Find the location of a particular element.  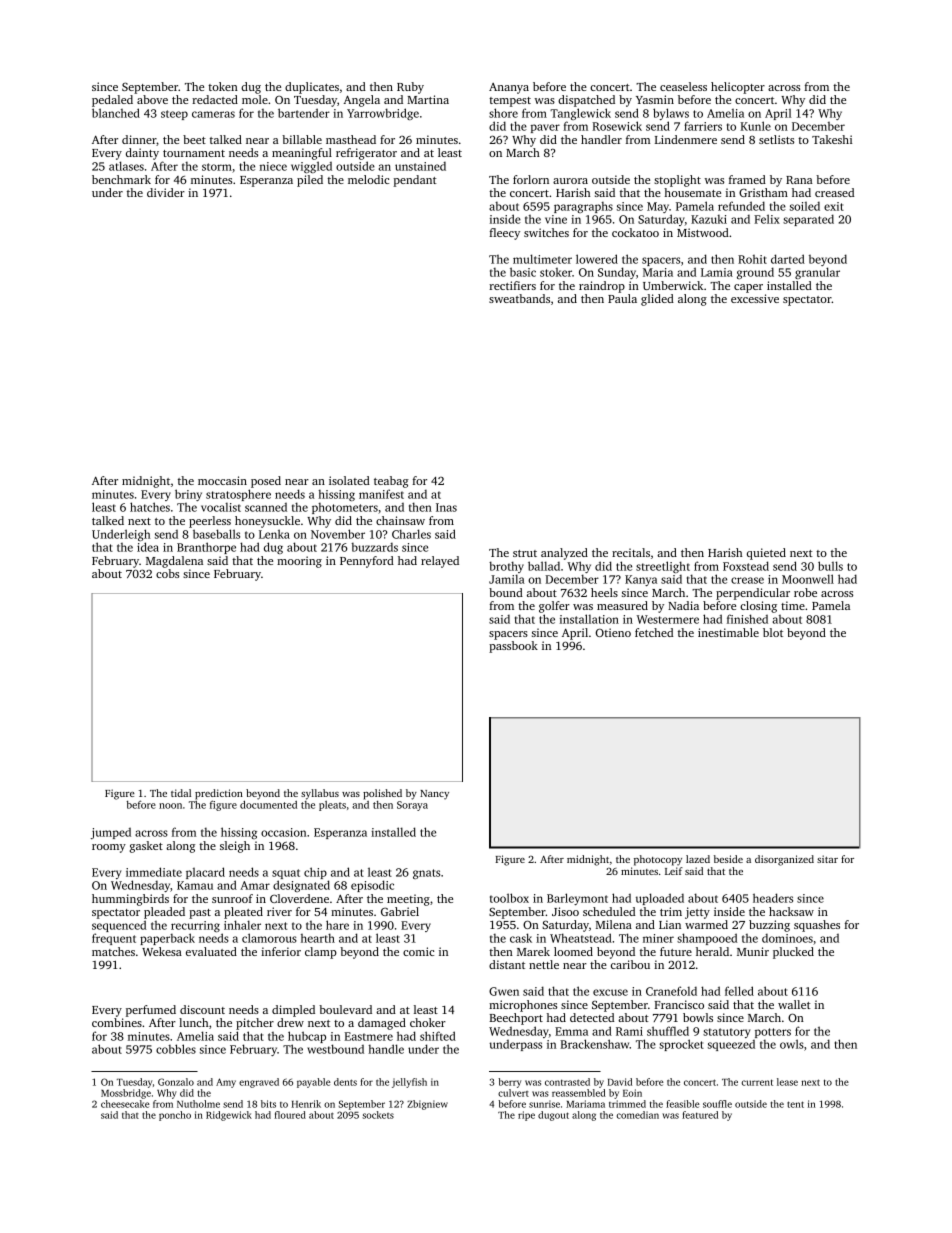

relayed is located at coordinates (440, 562).
